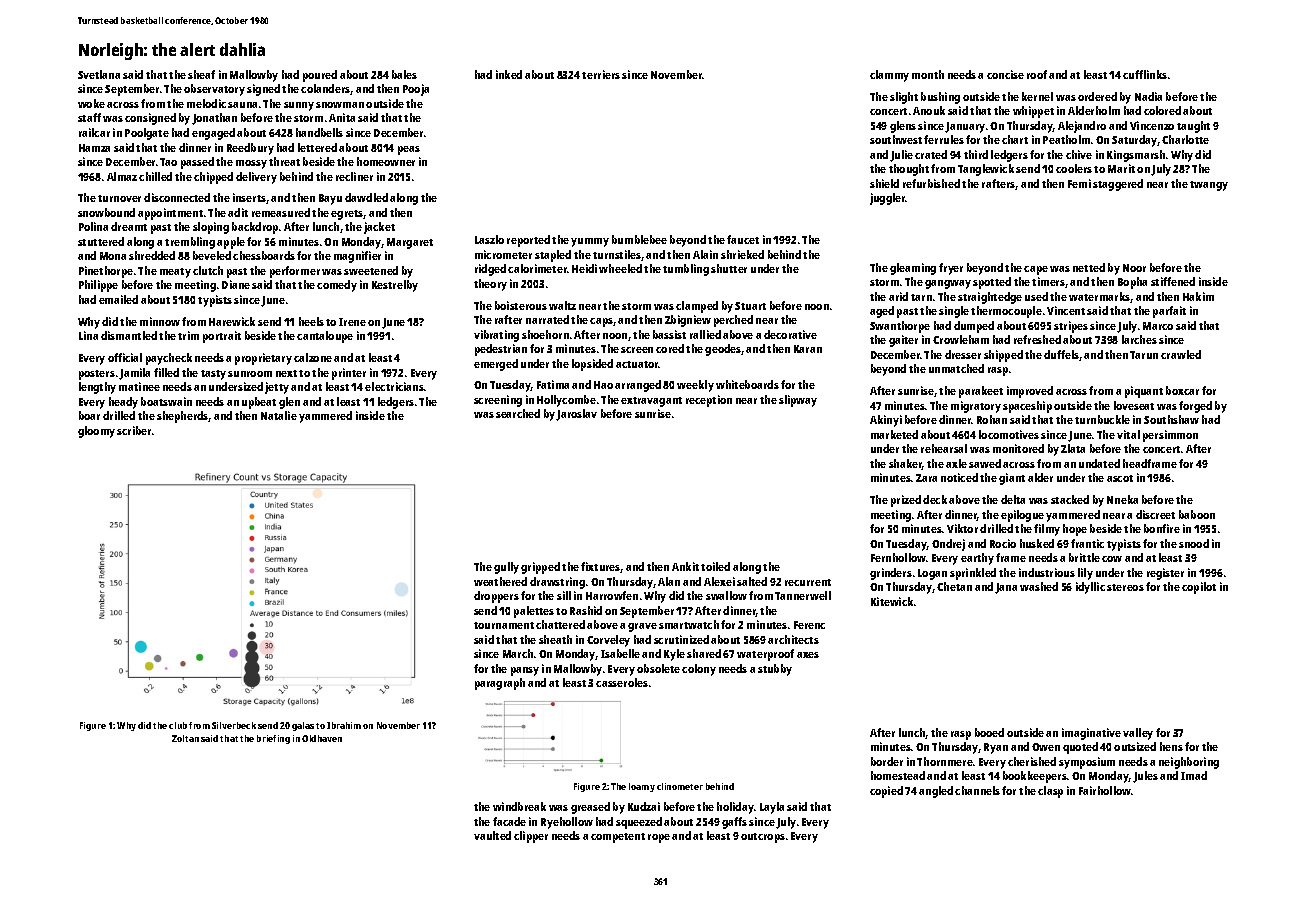 Image resolution: width=1308 pixels, height=924 pixels. What do you see at coordinates (622, 682) in the image?
I see `casseroles` at bounding box center [622, 682].
